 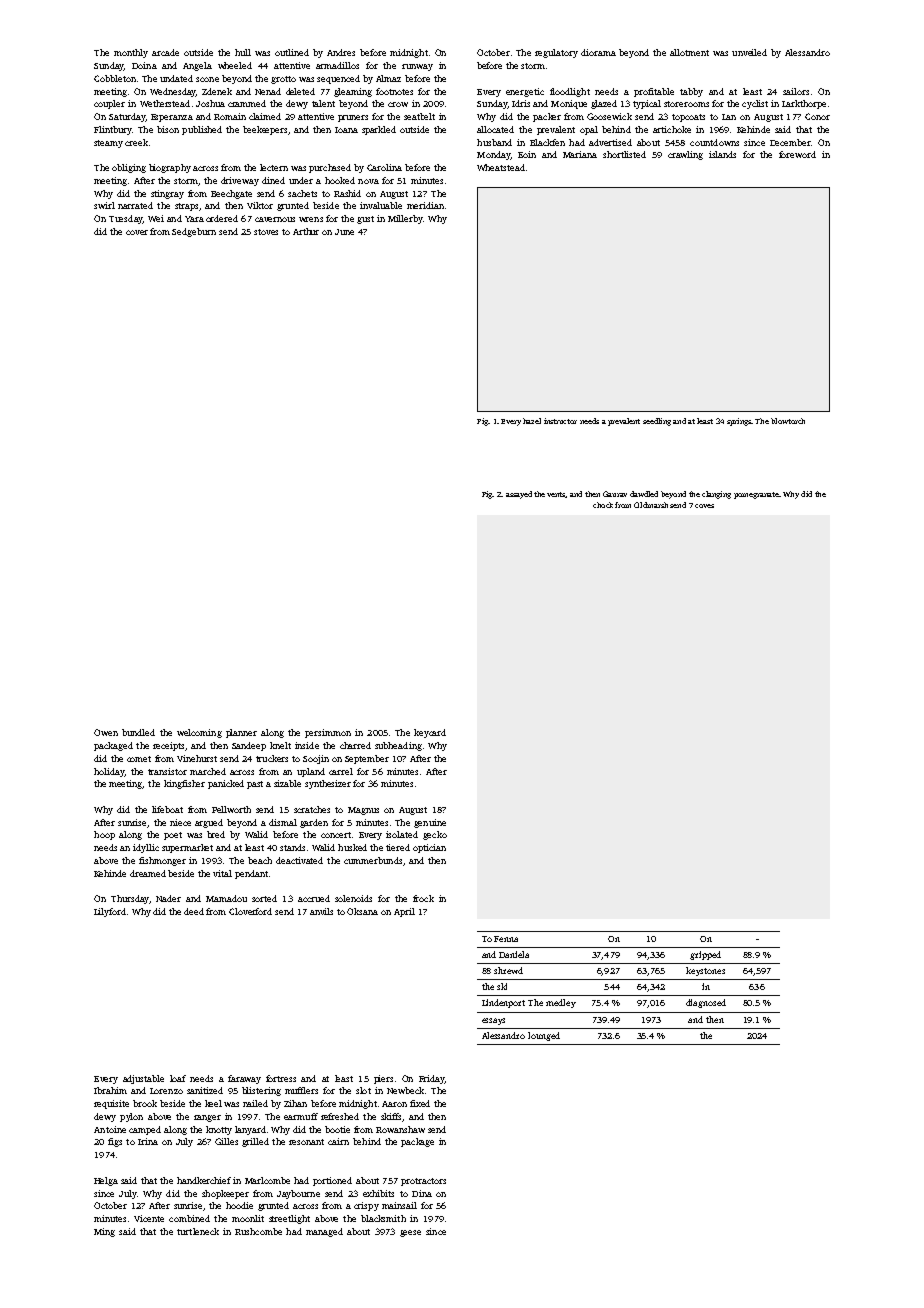 What do you see at coordinates (106, 732) in the document?
I see `Owen` at bounding box center [106, 732].
